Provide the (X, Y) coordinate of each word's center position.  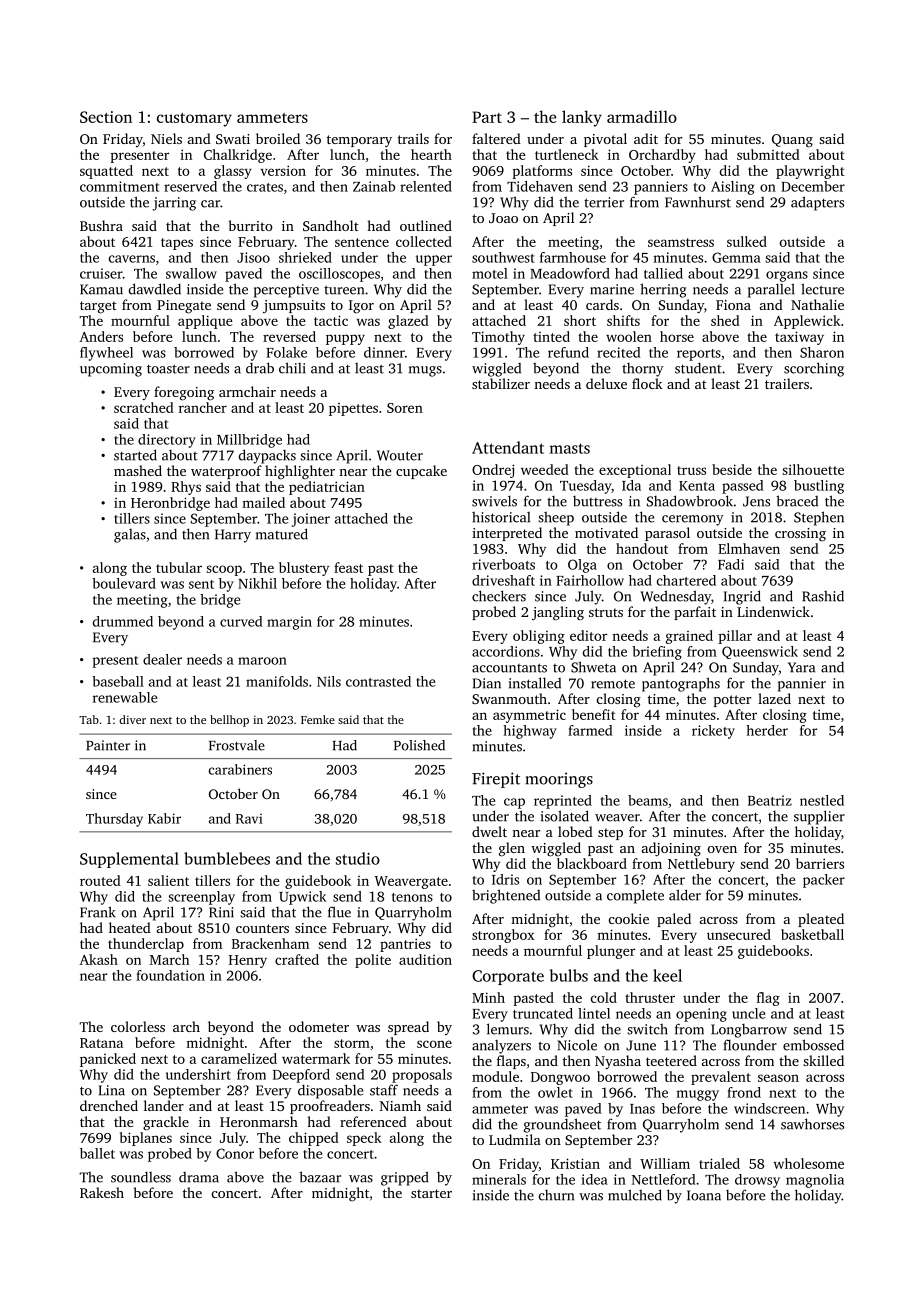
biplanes (146, 1139)
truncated (543, 1013)
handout (642, 548)
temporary (359, 141)
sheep (556, 519)
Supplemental (129, 860)
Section (106, 117)
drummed (123, 621)
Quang (792, 141)
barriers (820, 863)
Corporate (508, 977)
